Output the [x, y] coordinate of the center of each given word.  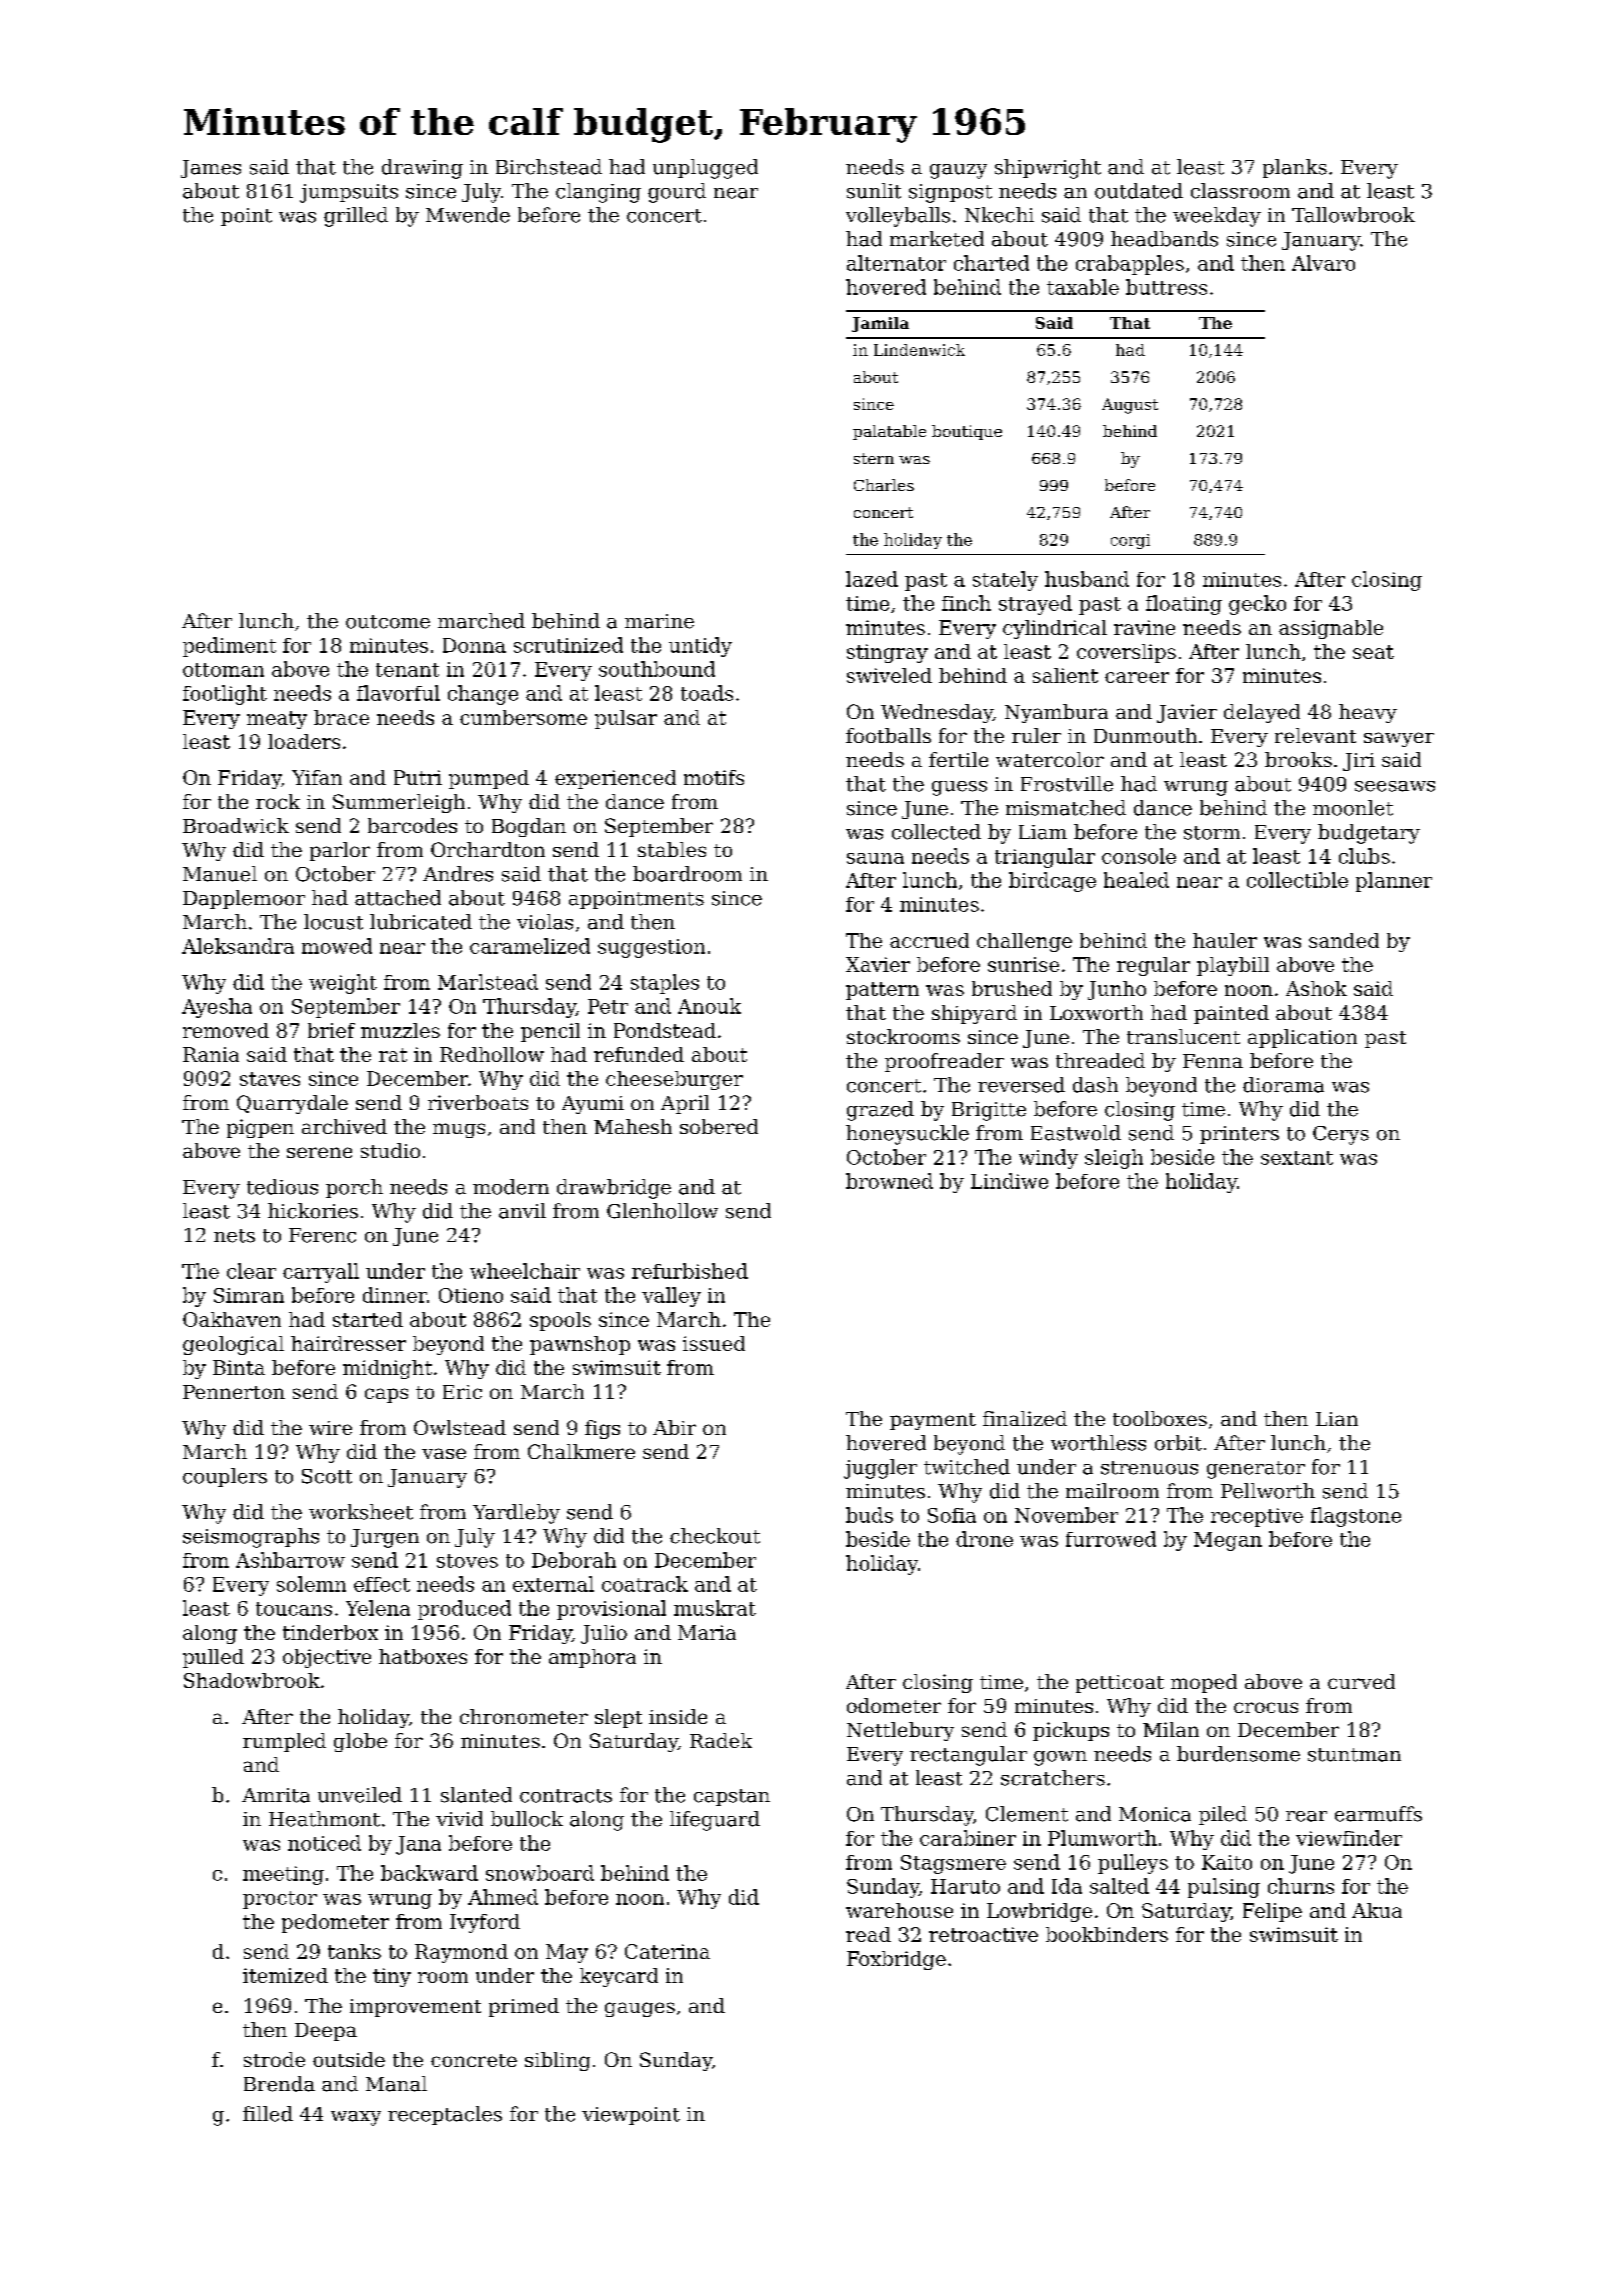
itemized [285, 1975]
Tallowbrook [1353, 215]
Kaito [1227, 1862]
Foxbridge [896, 1960]
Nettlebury [900, 1731]
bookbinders [1107, 1934]
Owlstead [460, 1427]
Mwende [468, 215]
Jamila [880, 324]
